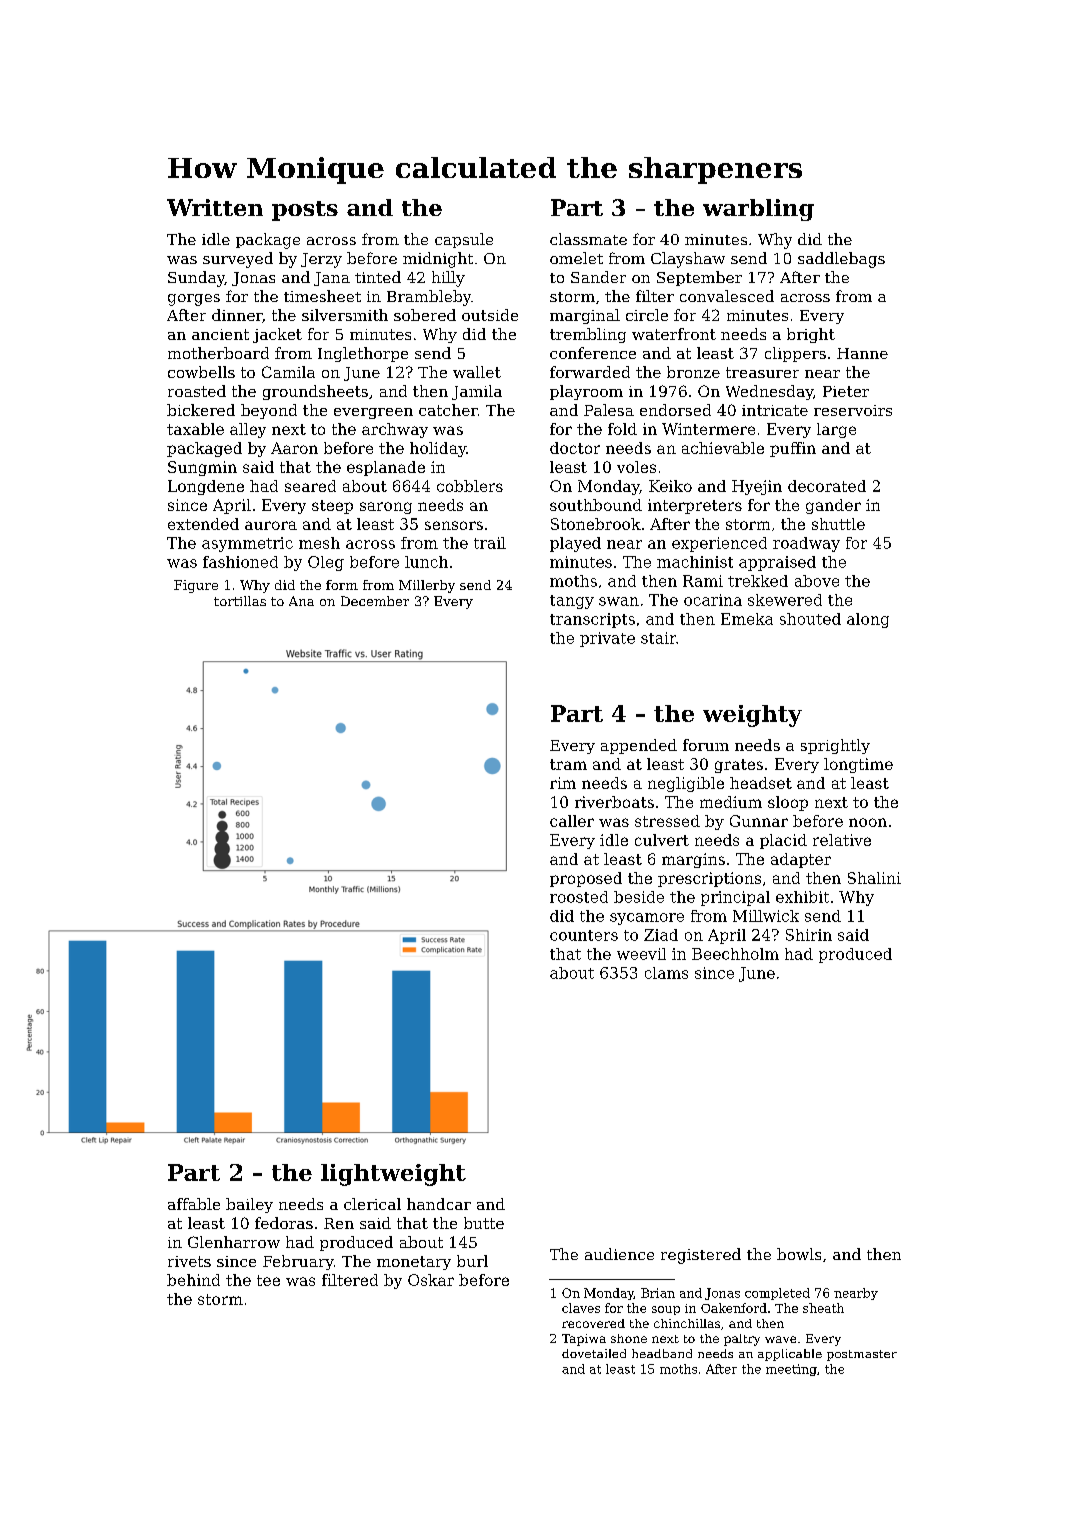 The image size is (1069, 1519). Describe the element at coordinates (215, 207) in the screenshot. I see `Written` at that location.
